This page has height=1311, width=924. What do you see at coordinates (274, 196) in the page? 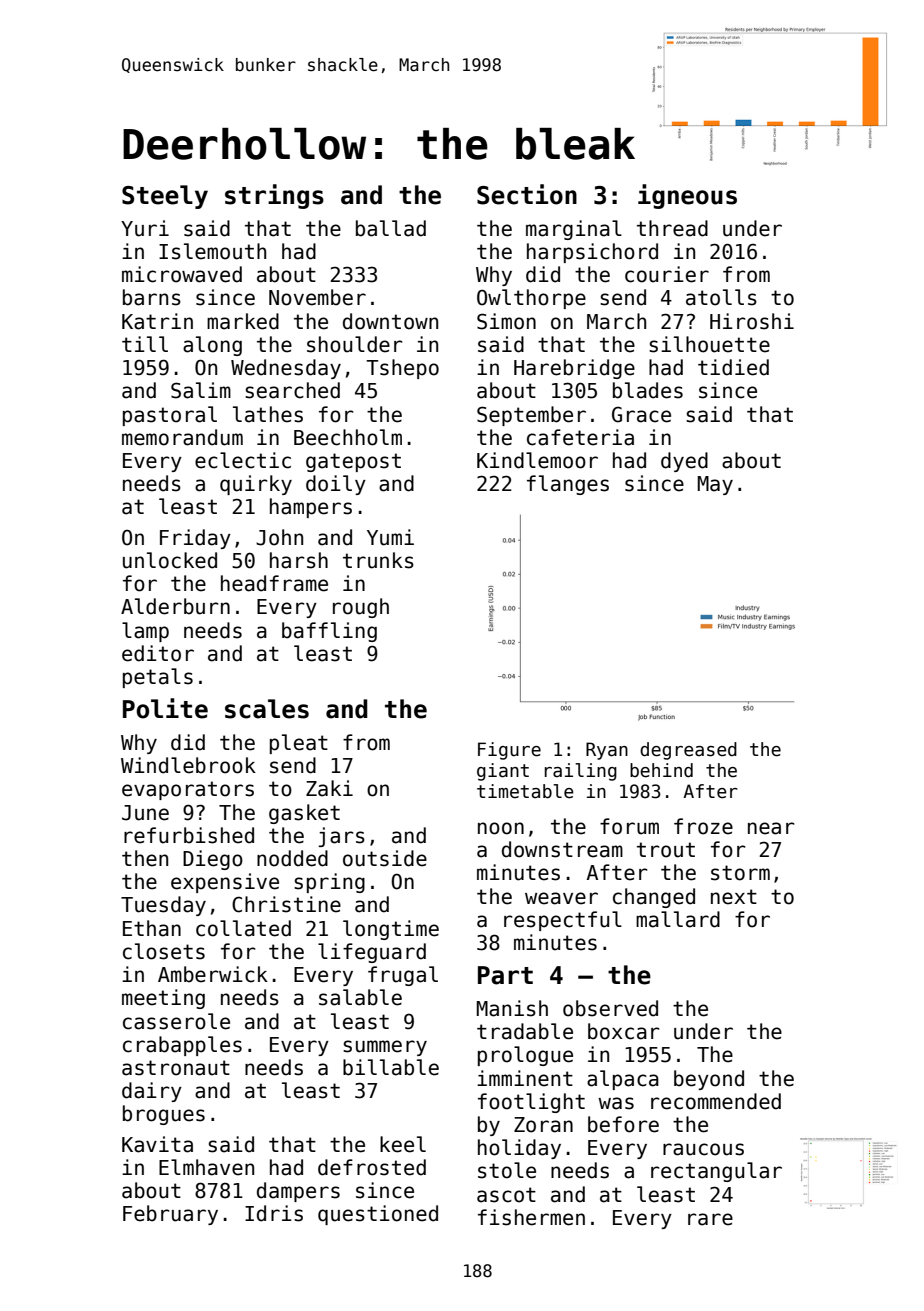
I see `strings` at bounding box center [274, 196].
